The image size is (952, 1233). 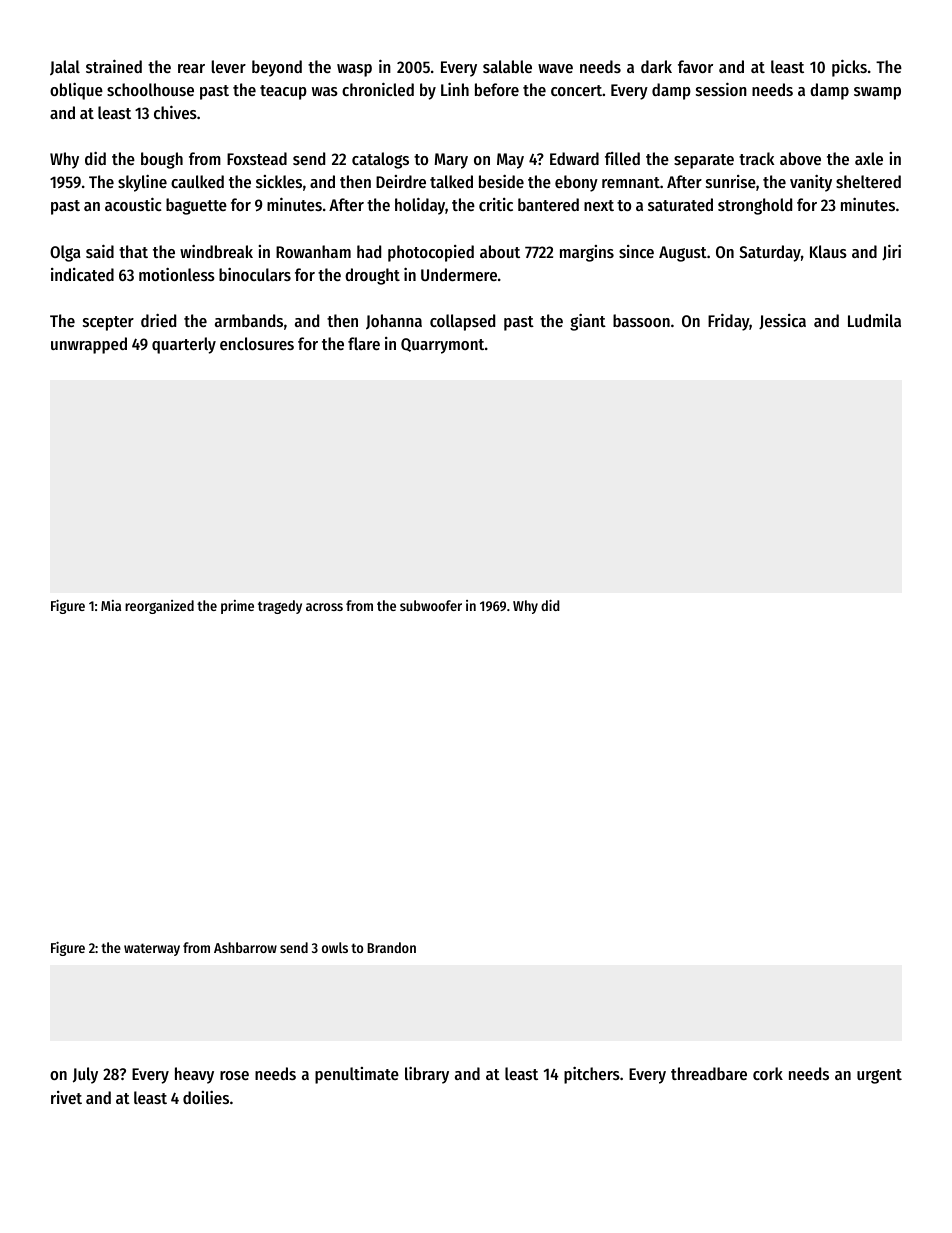 What do you see at coordinates (66, 1097) in the image?
I see `rivet` at bounding box center [66, 1097].
